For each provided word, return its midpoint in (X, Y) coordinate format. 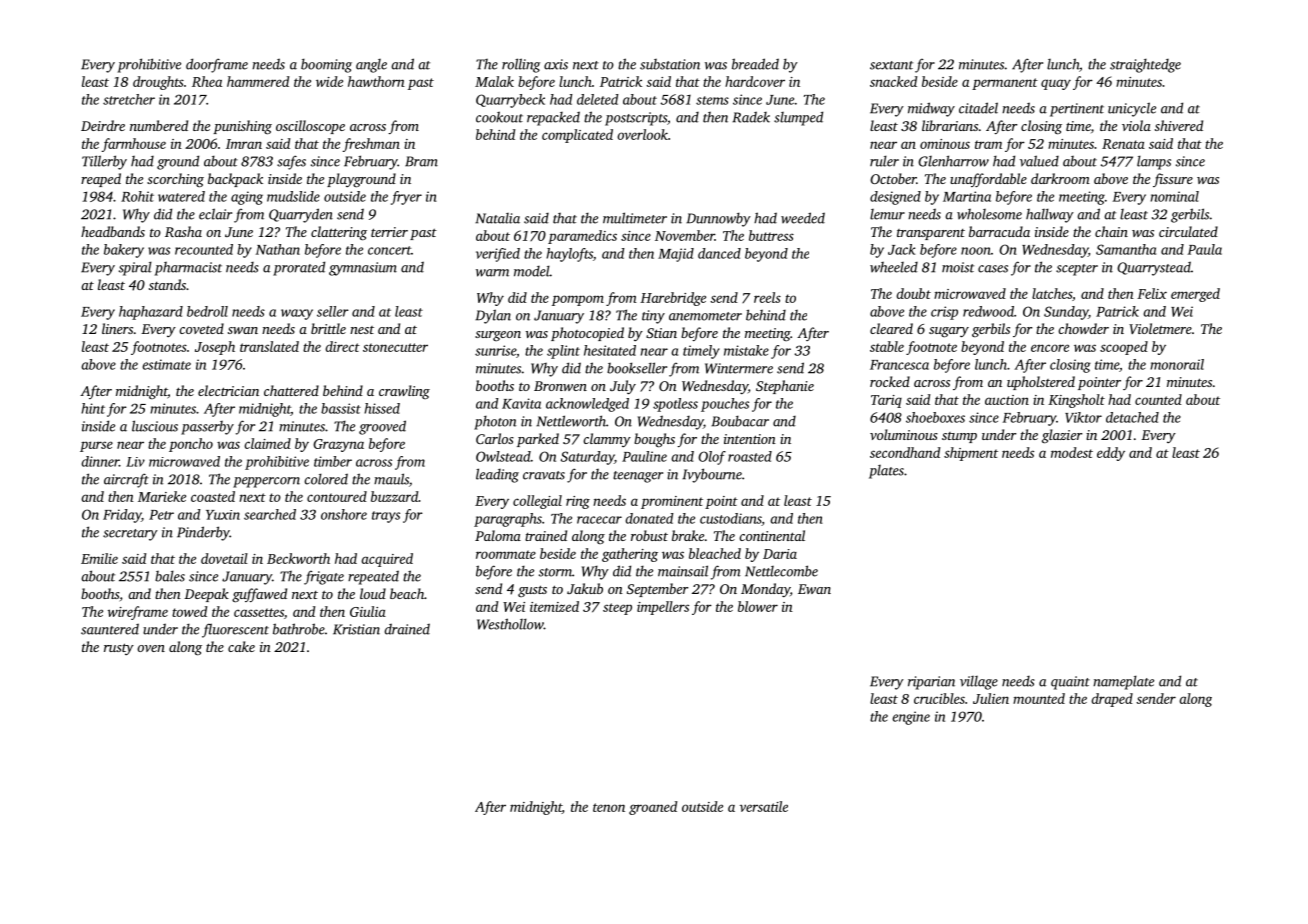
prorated (299, 268)
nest (362, 330)
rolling (521, 65)
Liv (135, 462)
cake (241, 646)
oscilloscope (310, 127)
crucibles (939, 698)
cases (993, 269)
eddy (1111, 454)
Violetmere (1160, 328)
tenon (609, 807)
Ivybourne (712, 475)
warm (492, 273)
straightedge (1145, 66)
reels (767, 297)
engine (911, 718)
